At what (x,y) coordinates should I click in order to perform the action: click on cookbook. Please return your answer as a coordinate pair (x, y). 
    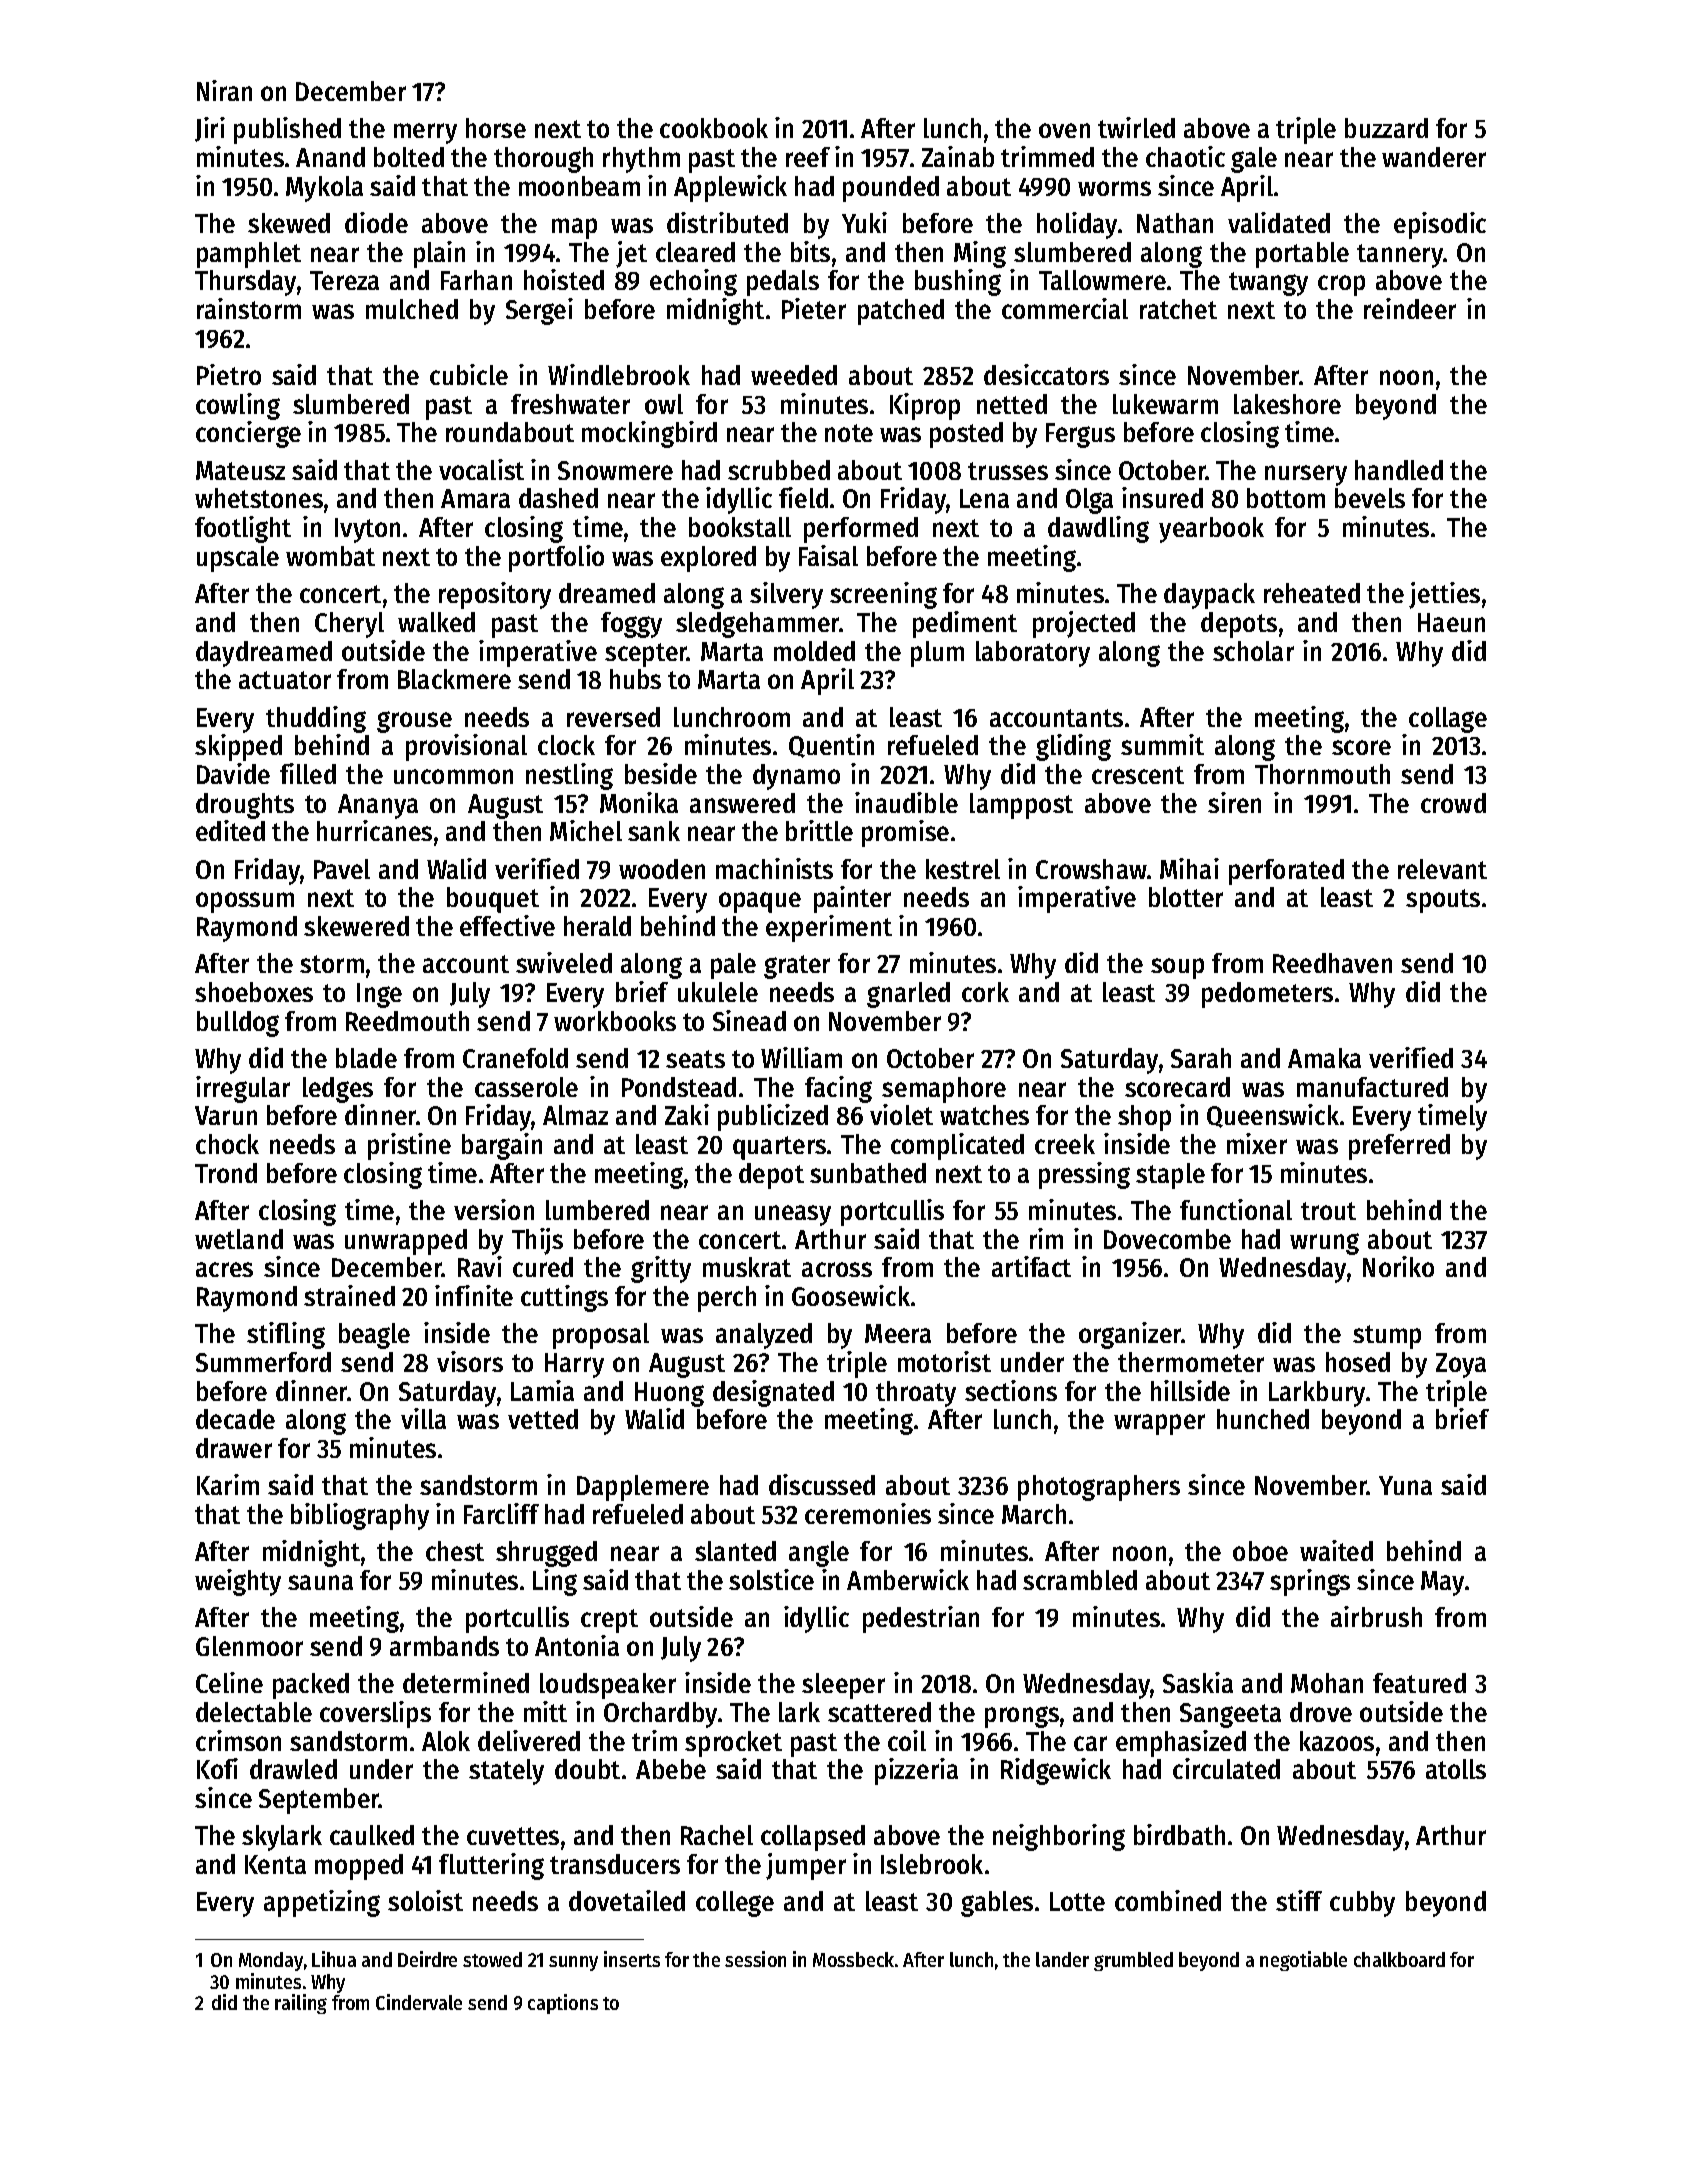
    Looking at the image, I should click on (714, 128).
